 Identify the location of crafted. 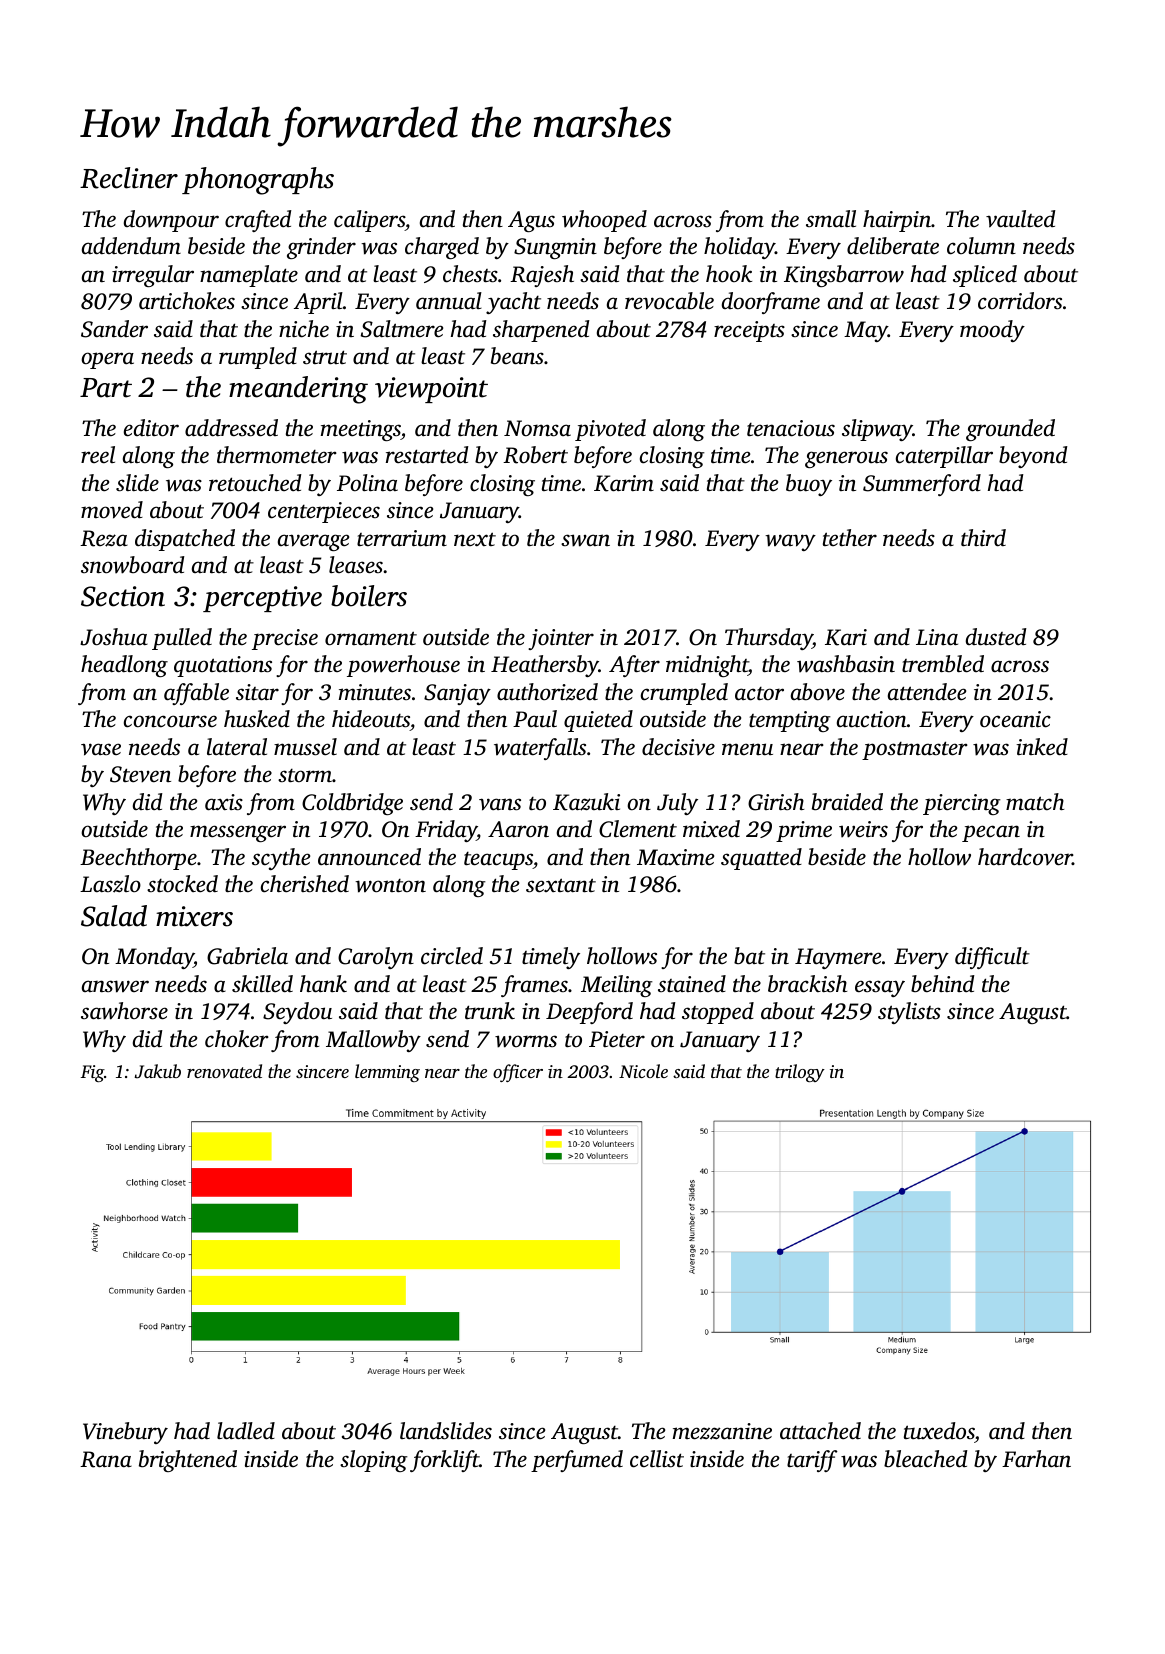
(258, 221).
